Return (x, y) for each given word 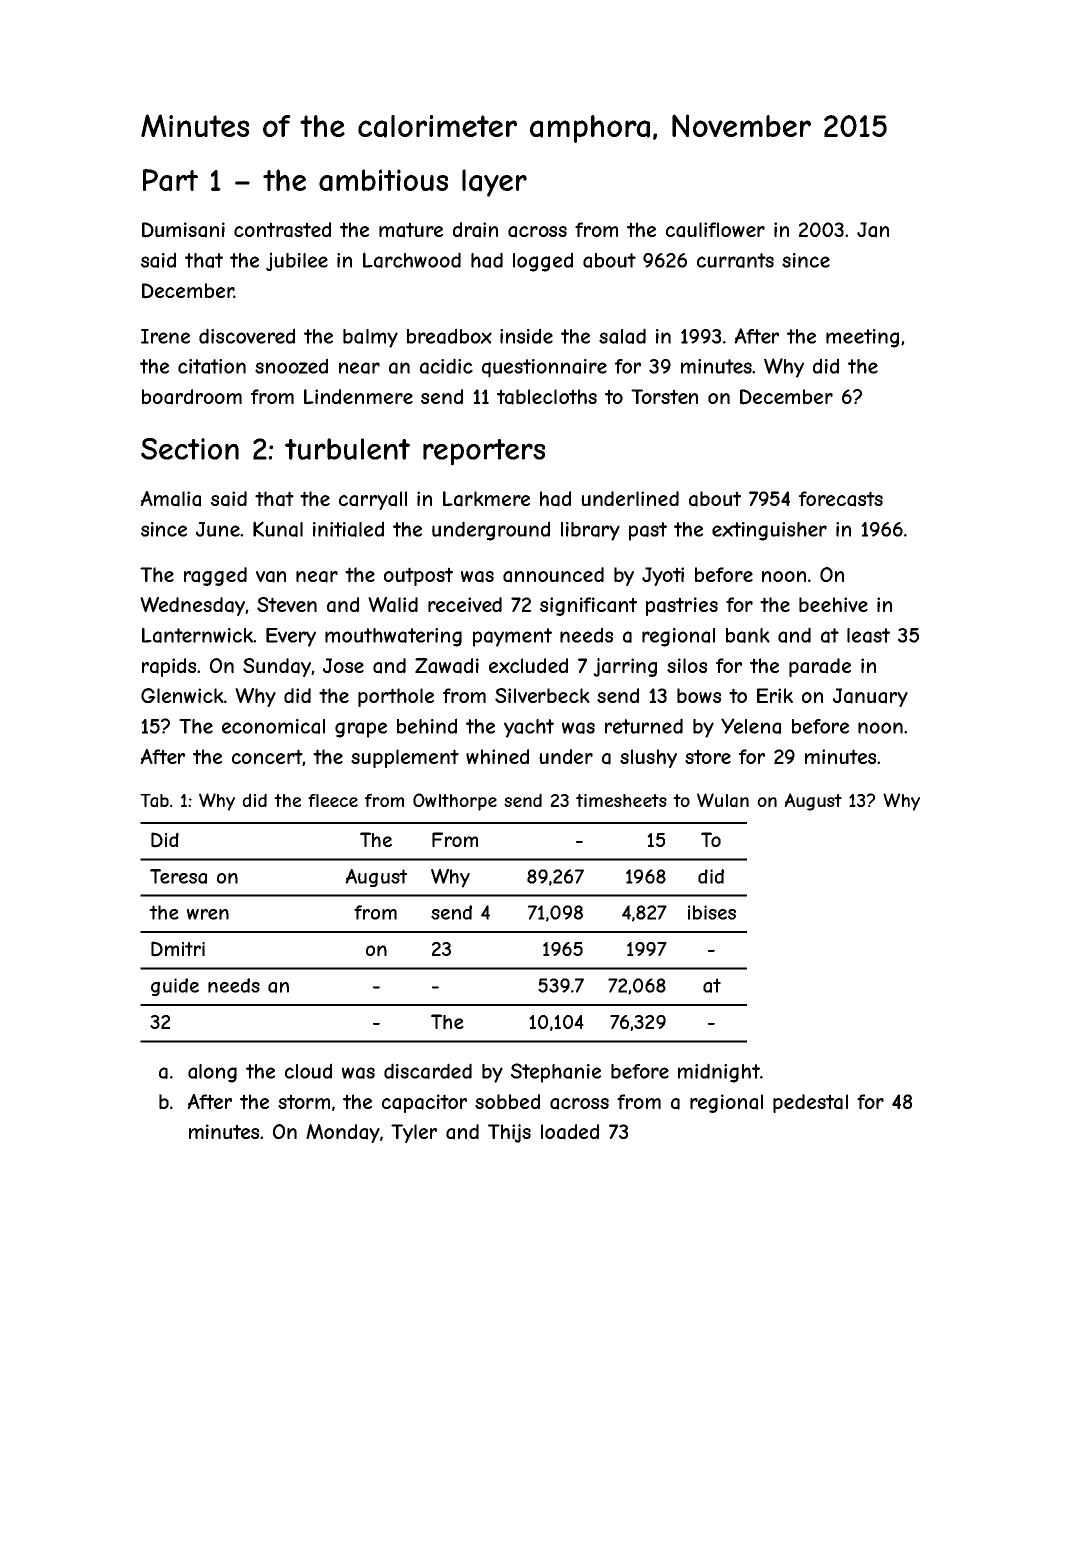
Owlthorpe (455, 802)
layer (494, 183)
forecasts (841, 499)
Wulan (723, 800)
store (708, 756)
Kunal (278, 529)
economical (273, 726)
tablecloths (547, 397)
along (212, 1073)
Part (170, 180)
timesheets (621, 800)
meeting (862, 338)
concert (267, 757)
